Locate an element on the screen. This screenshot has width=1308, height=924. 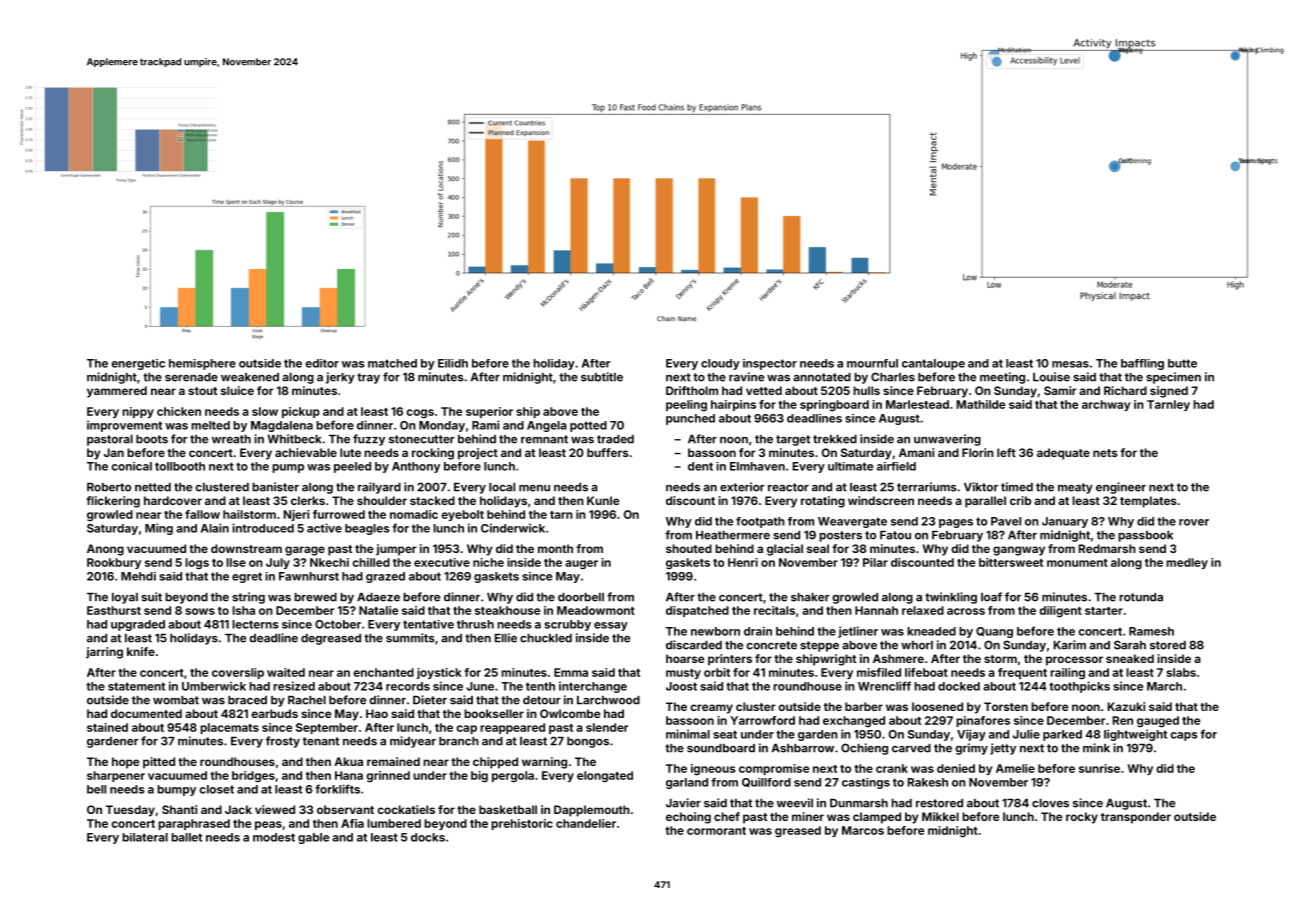
stained is located at coordinates (107, 727).
